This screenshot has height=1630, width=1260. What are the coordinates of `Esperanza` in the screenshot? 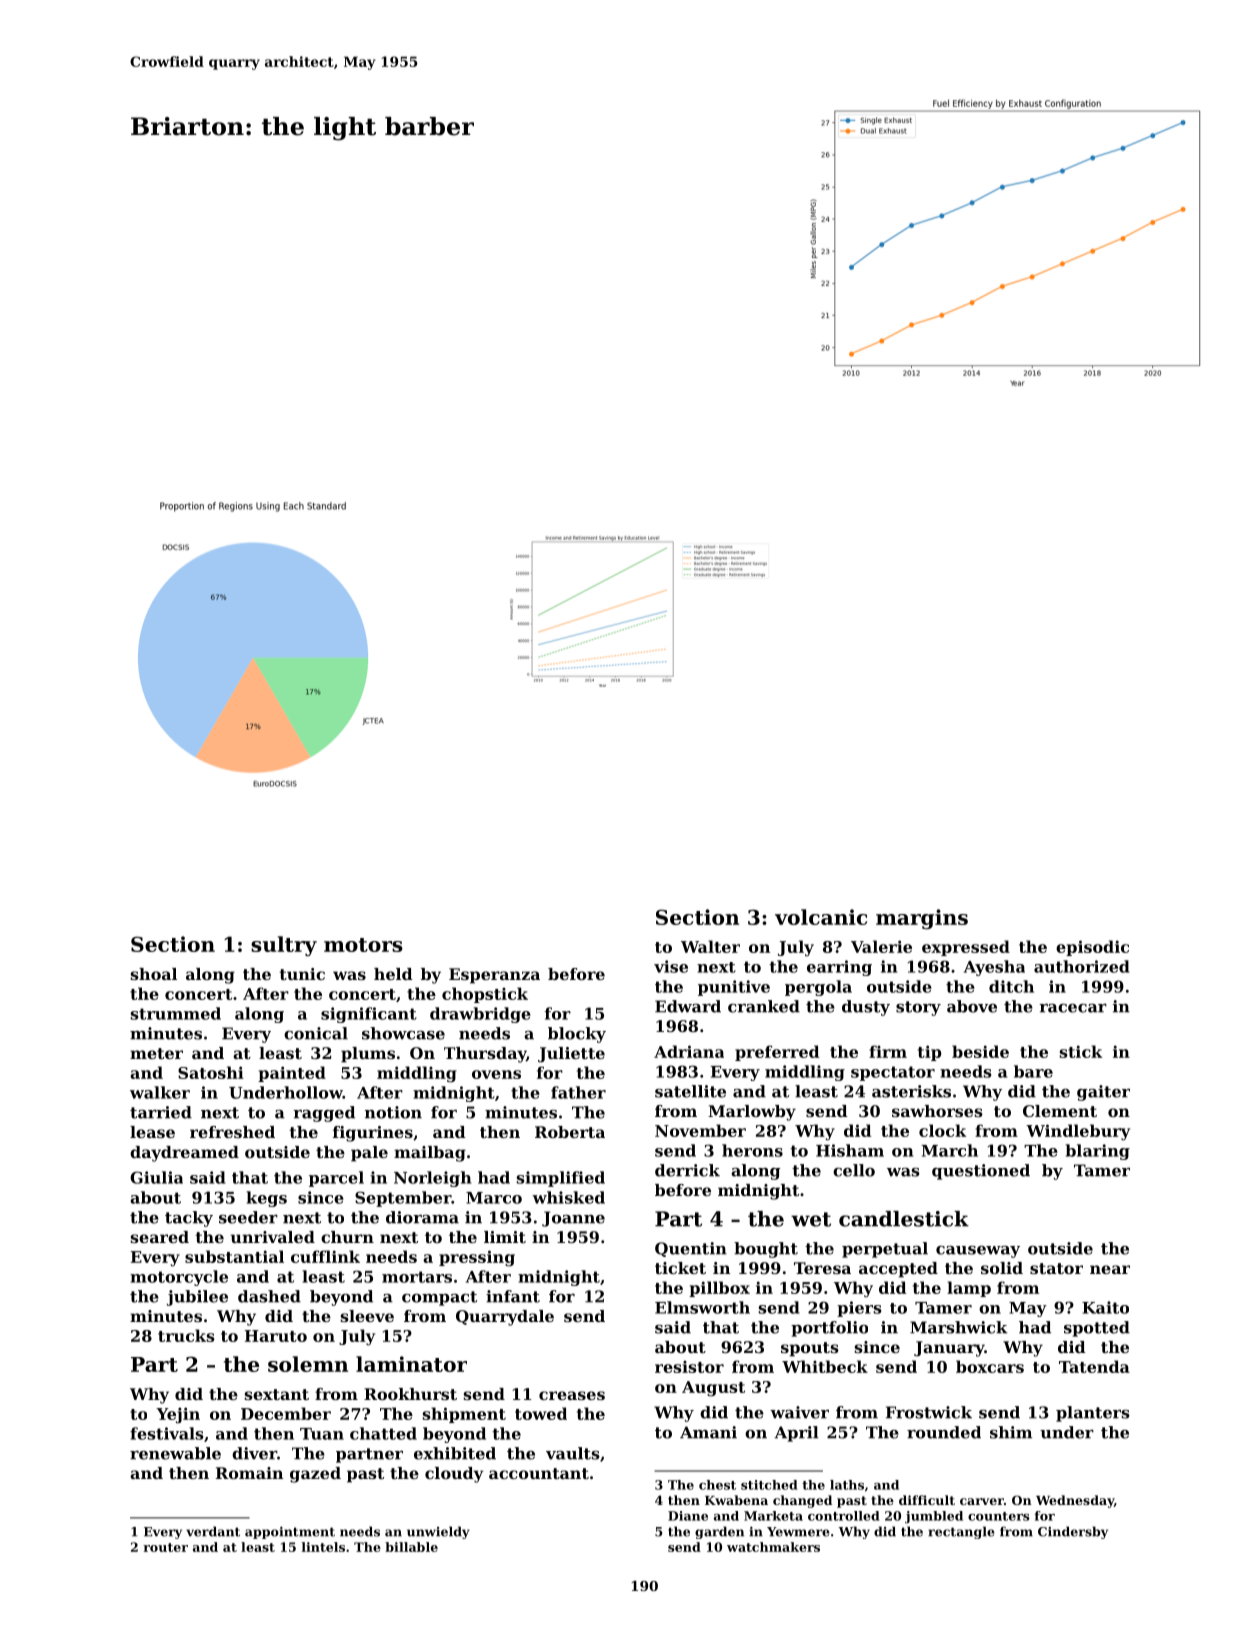 It's located at (494, 976).
